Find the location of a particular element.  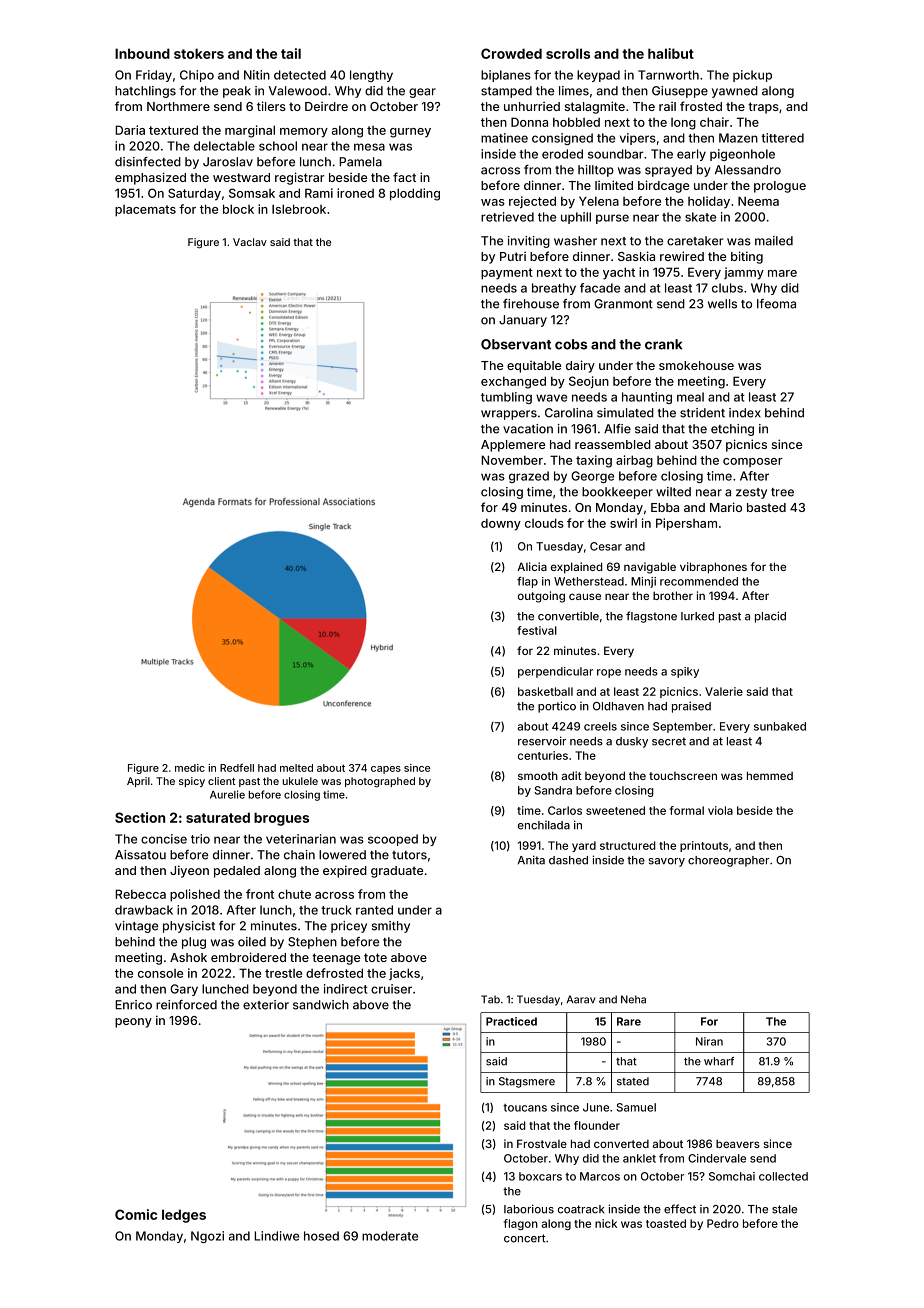

halibut is located at coordinates (671, 53).
